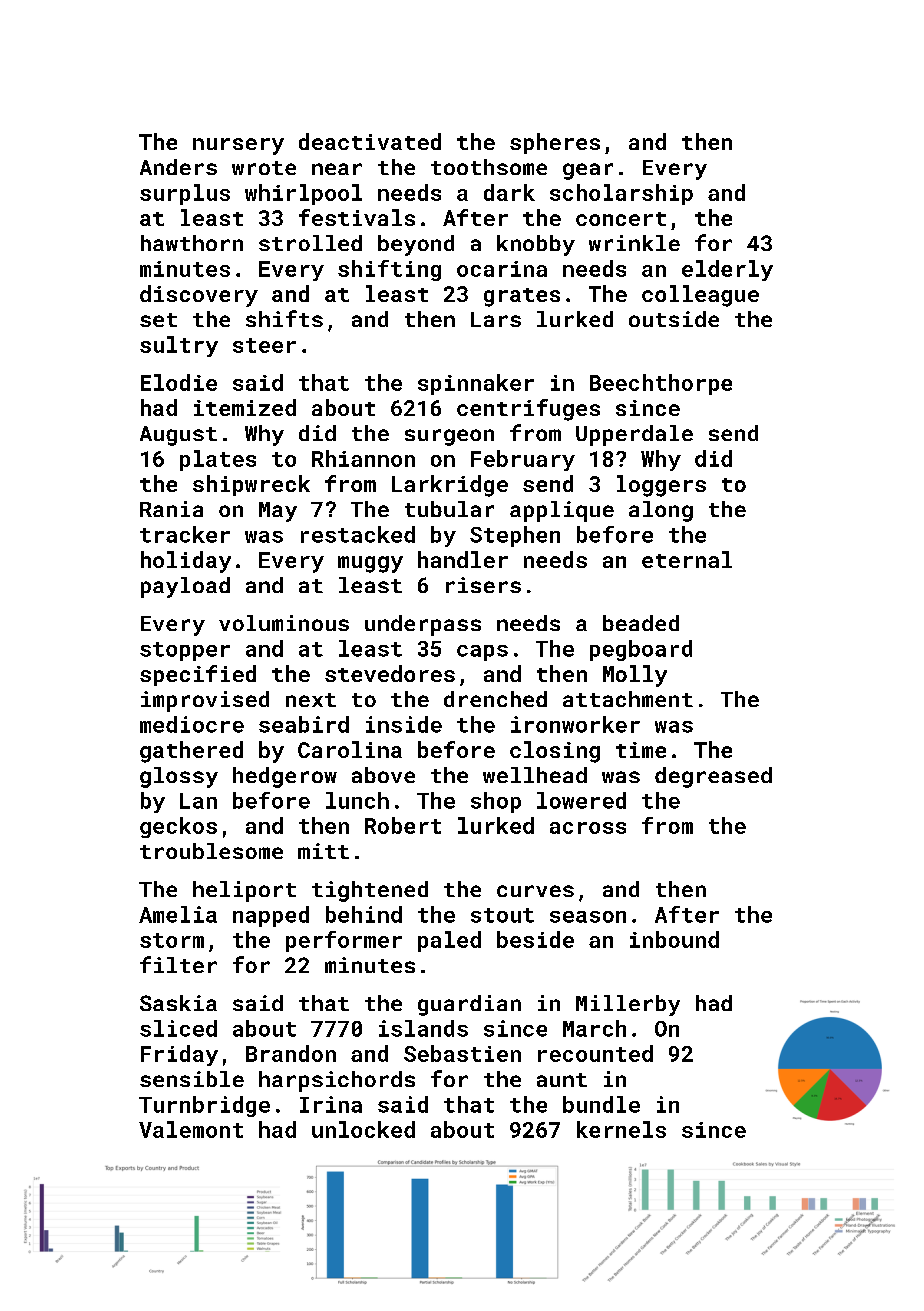 The height and width of the screenshot is (1311, 924). What do you see at coordinates (264, 168) in the screenshot?
I see `wrote` at bounding box center [264, 168].
